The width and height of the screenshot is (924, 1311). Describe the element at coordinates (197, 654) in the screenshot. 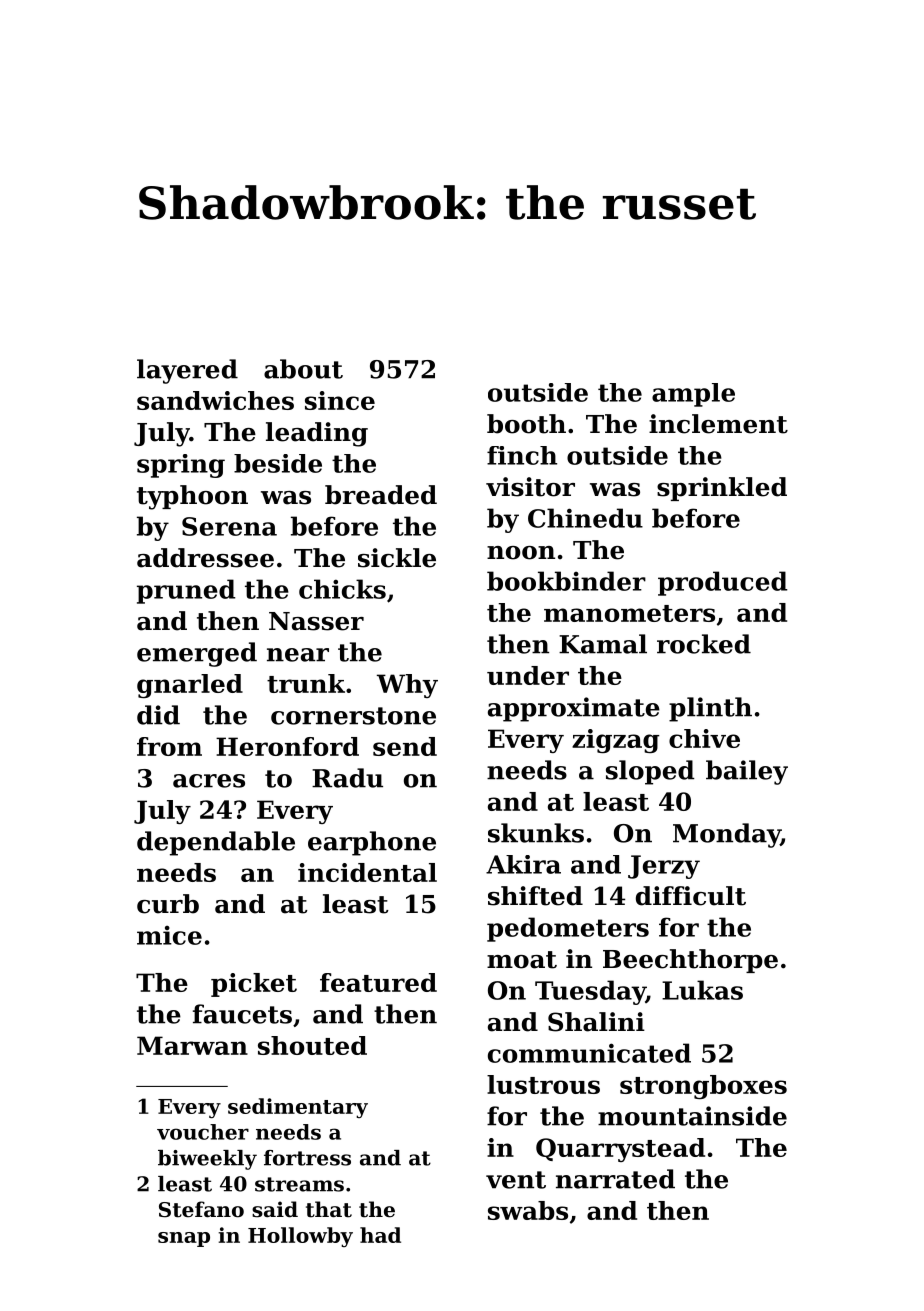

I see `emerged` at that location.
